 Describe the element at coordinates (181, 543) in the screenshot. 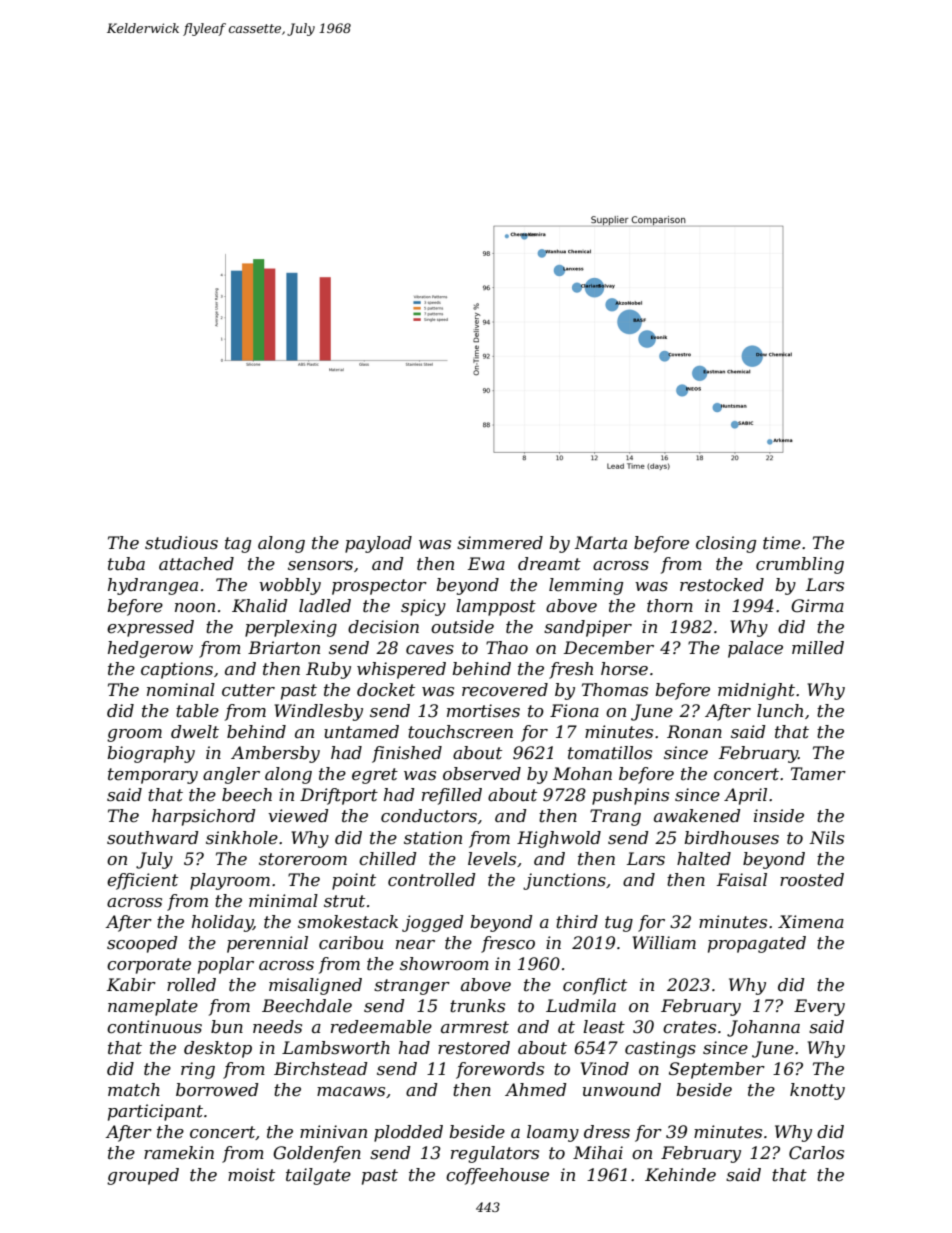

I see `studious` at that location.
